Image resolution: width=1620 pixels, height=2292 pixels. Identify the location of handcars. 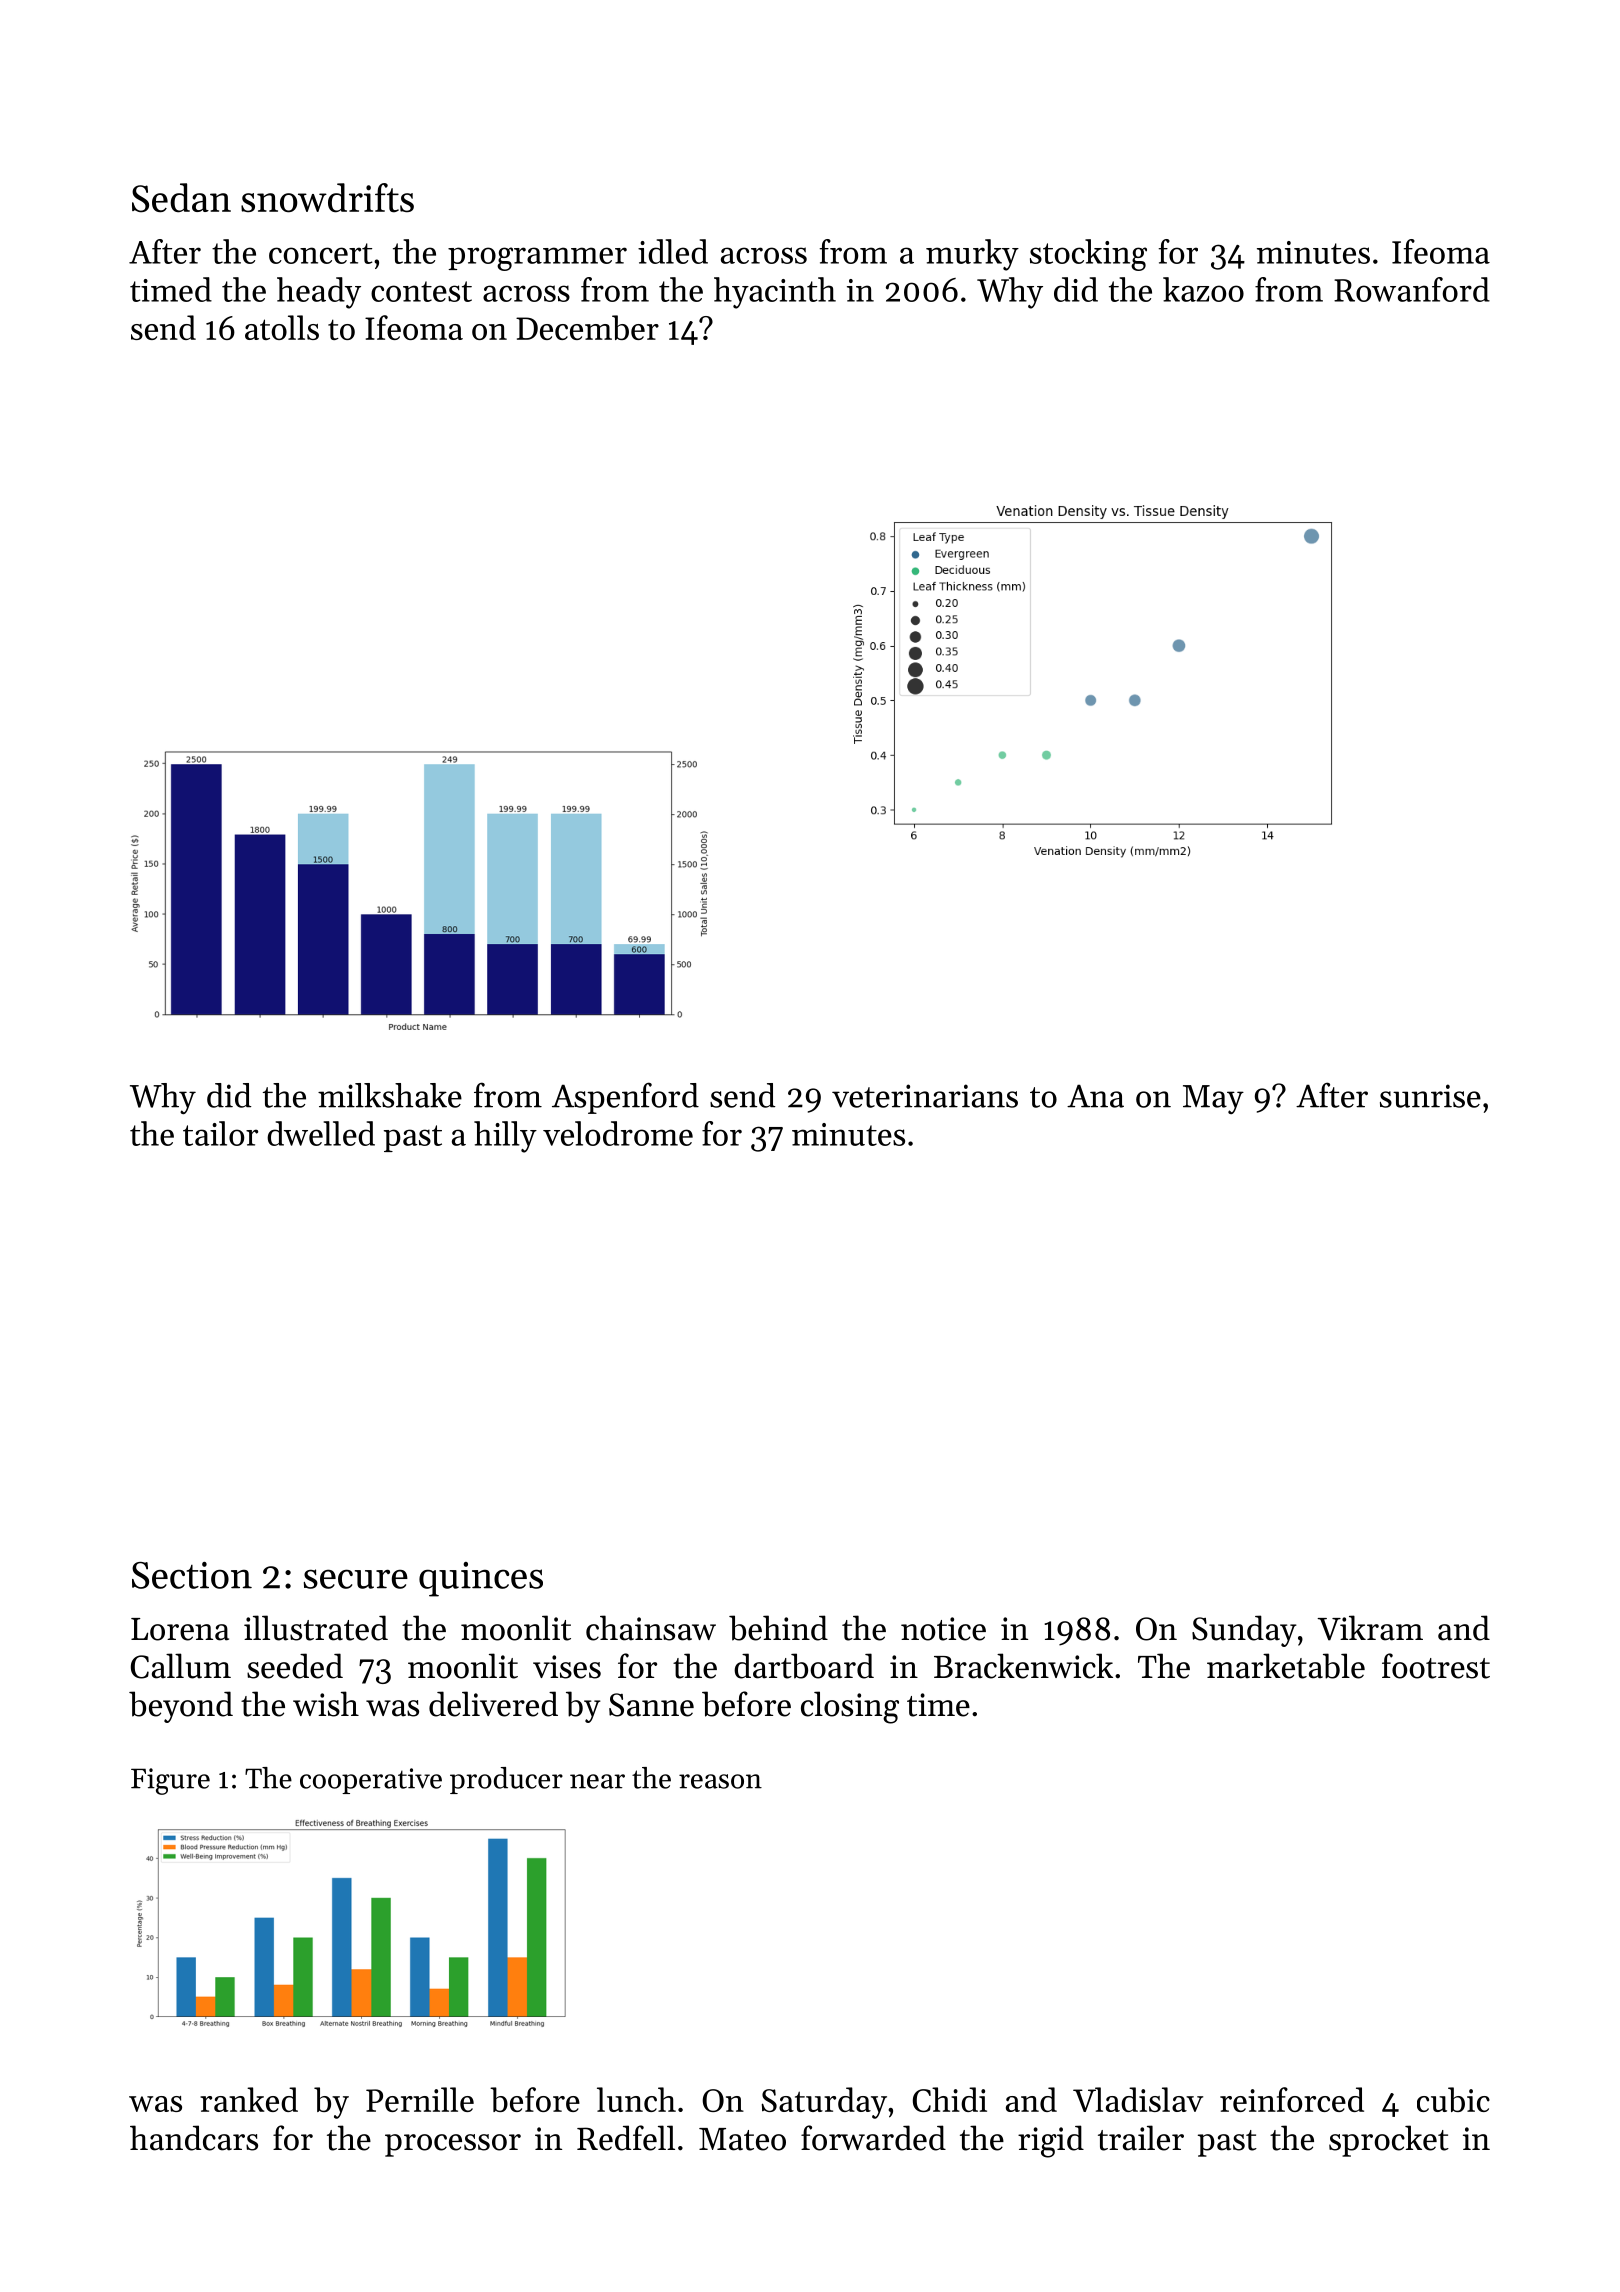
(194, 2138).
